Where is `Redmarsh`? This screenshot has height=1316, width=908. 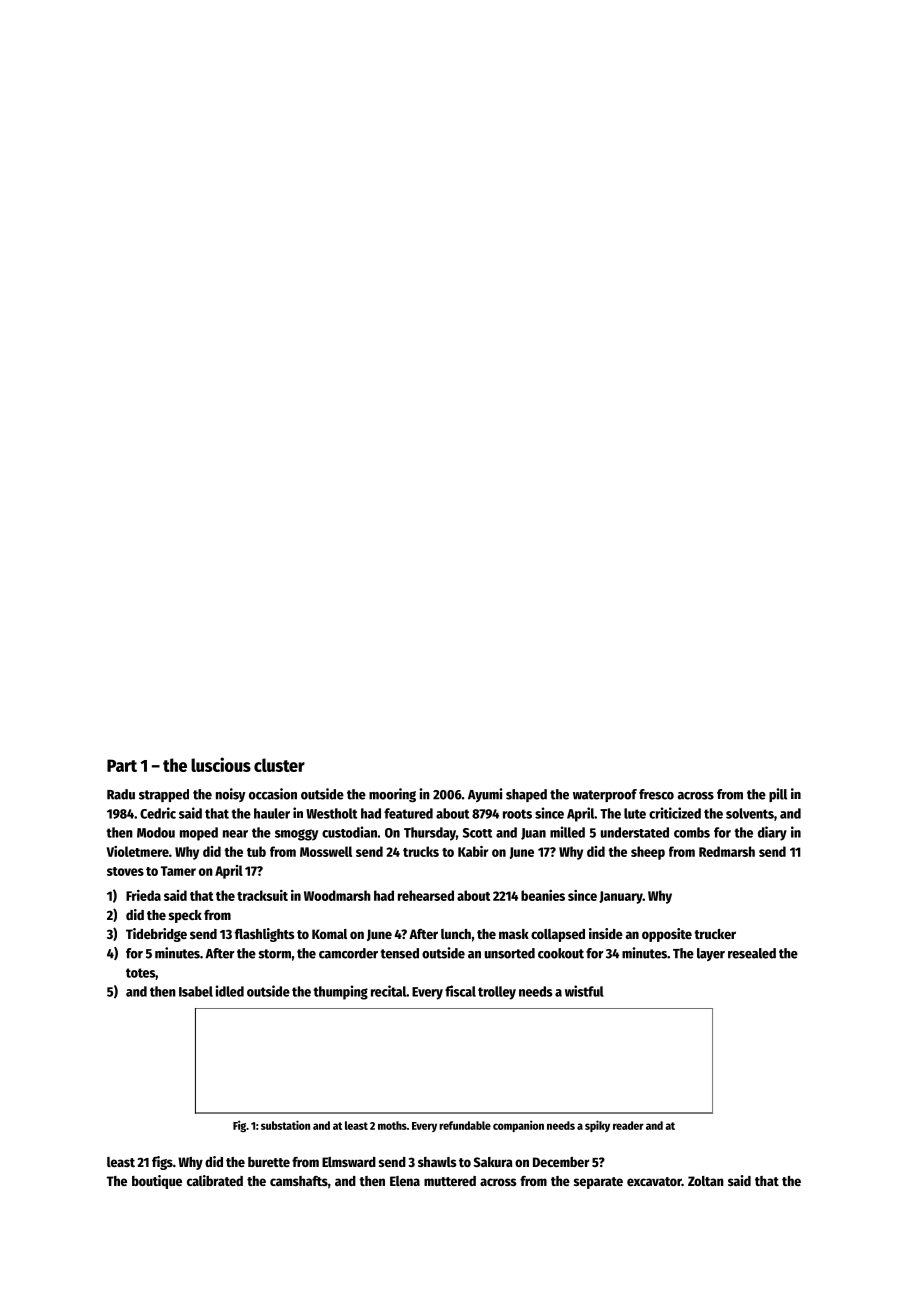
Redmarsh is located at coordinates (727, 851).
